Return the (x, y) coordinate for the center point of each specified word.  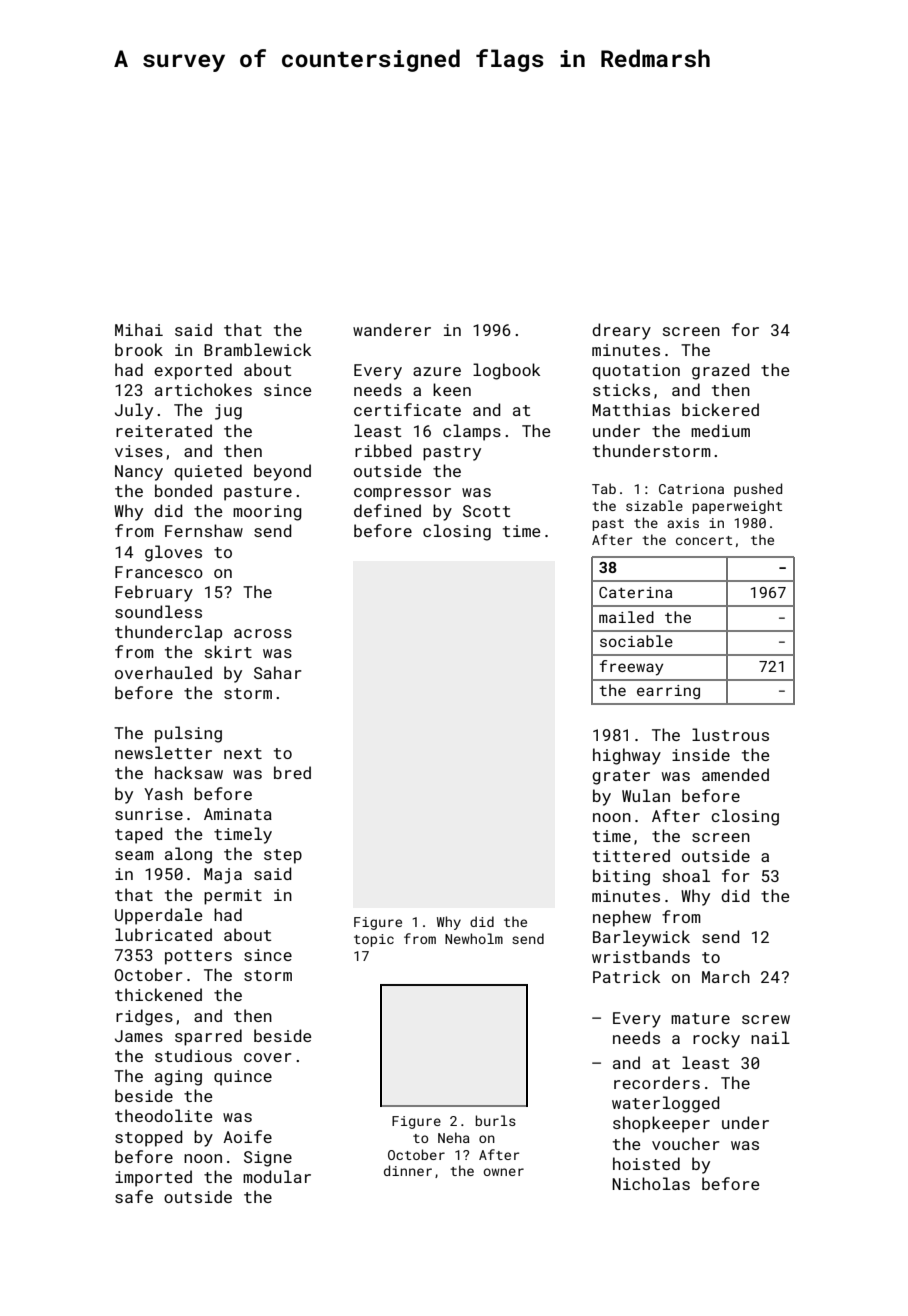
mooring (267, 513)
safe (134, 1196)
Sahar (278, 672)
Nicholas (651, 1183)
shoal (686, 875)
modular (277, 1176)
